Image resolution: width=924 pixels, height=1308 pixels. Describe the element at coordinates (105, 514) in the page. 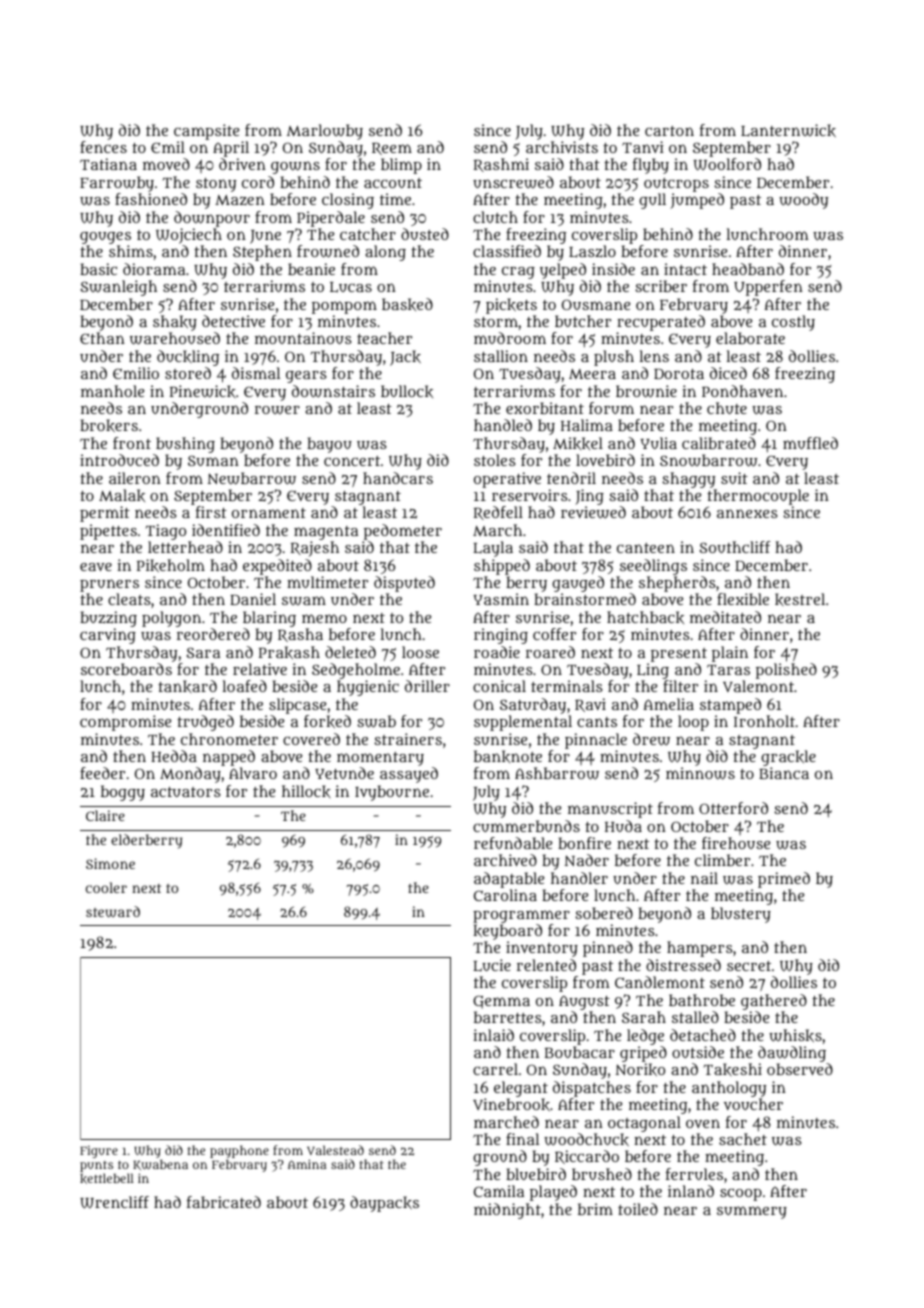

I see `permit` at that location.
